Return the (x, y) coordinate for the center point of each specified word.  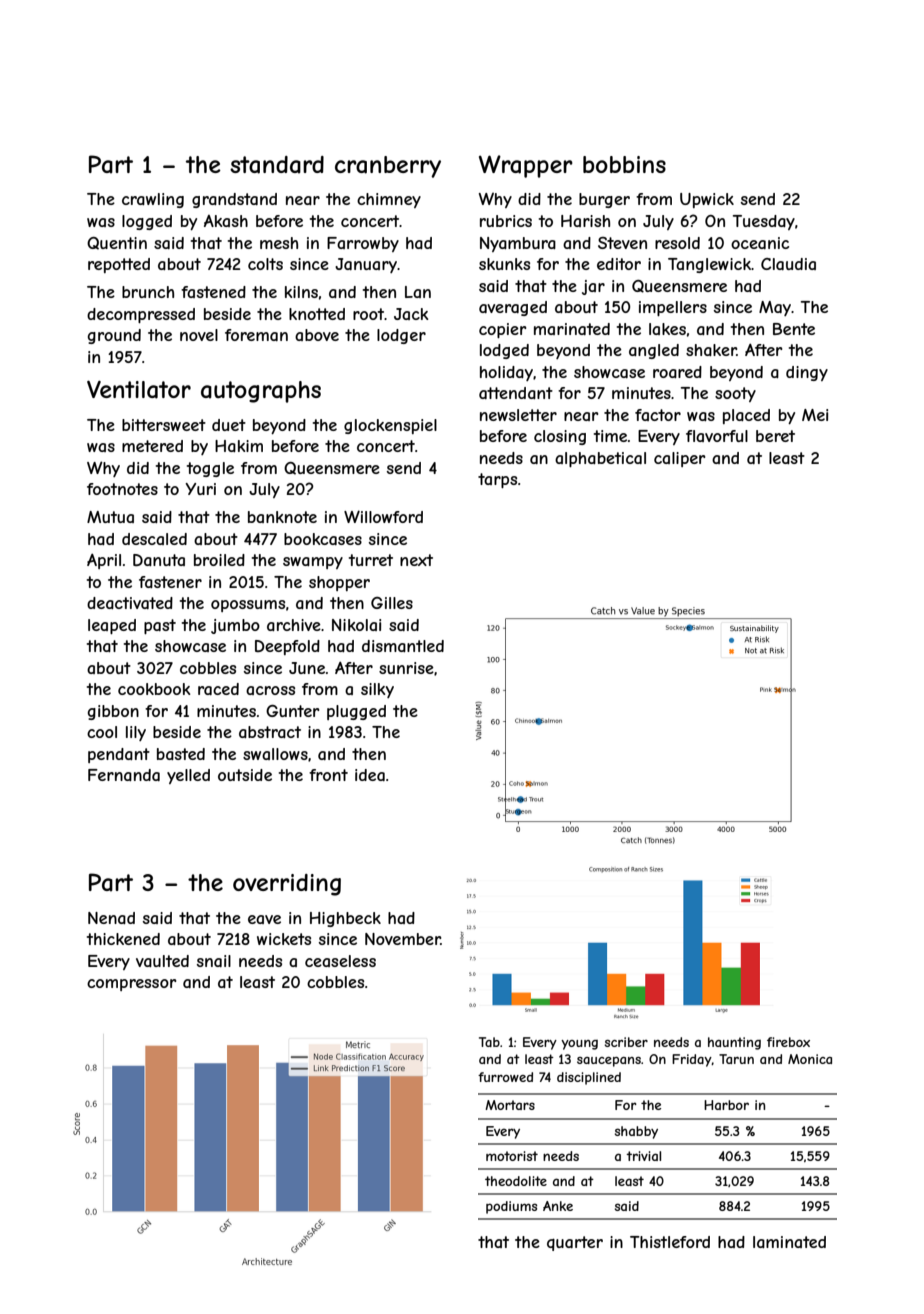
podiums (511, 1207)
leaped (112, 626)
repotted (119, 265)
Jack (411, 314)
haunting (734, 1043)
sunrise (406, 668)
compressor (131, 985)
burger (604, 200)
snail (214, 961)
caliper (679, 459)
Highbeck (345, 919)
